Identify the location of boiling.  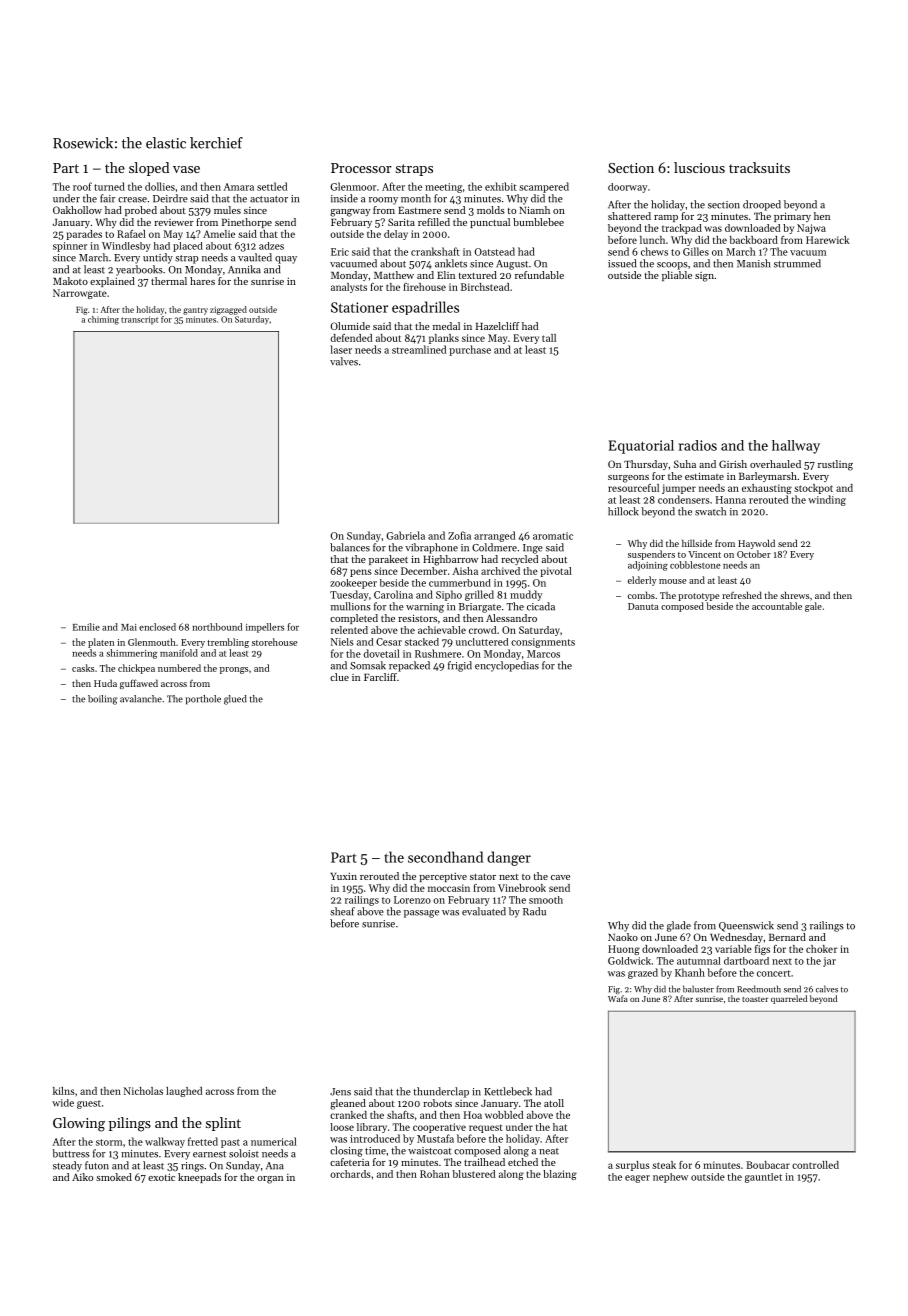
(102, 700).
